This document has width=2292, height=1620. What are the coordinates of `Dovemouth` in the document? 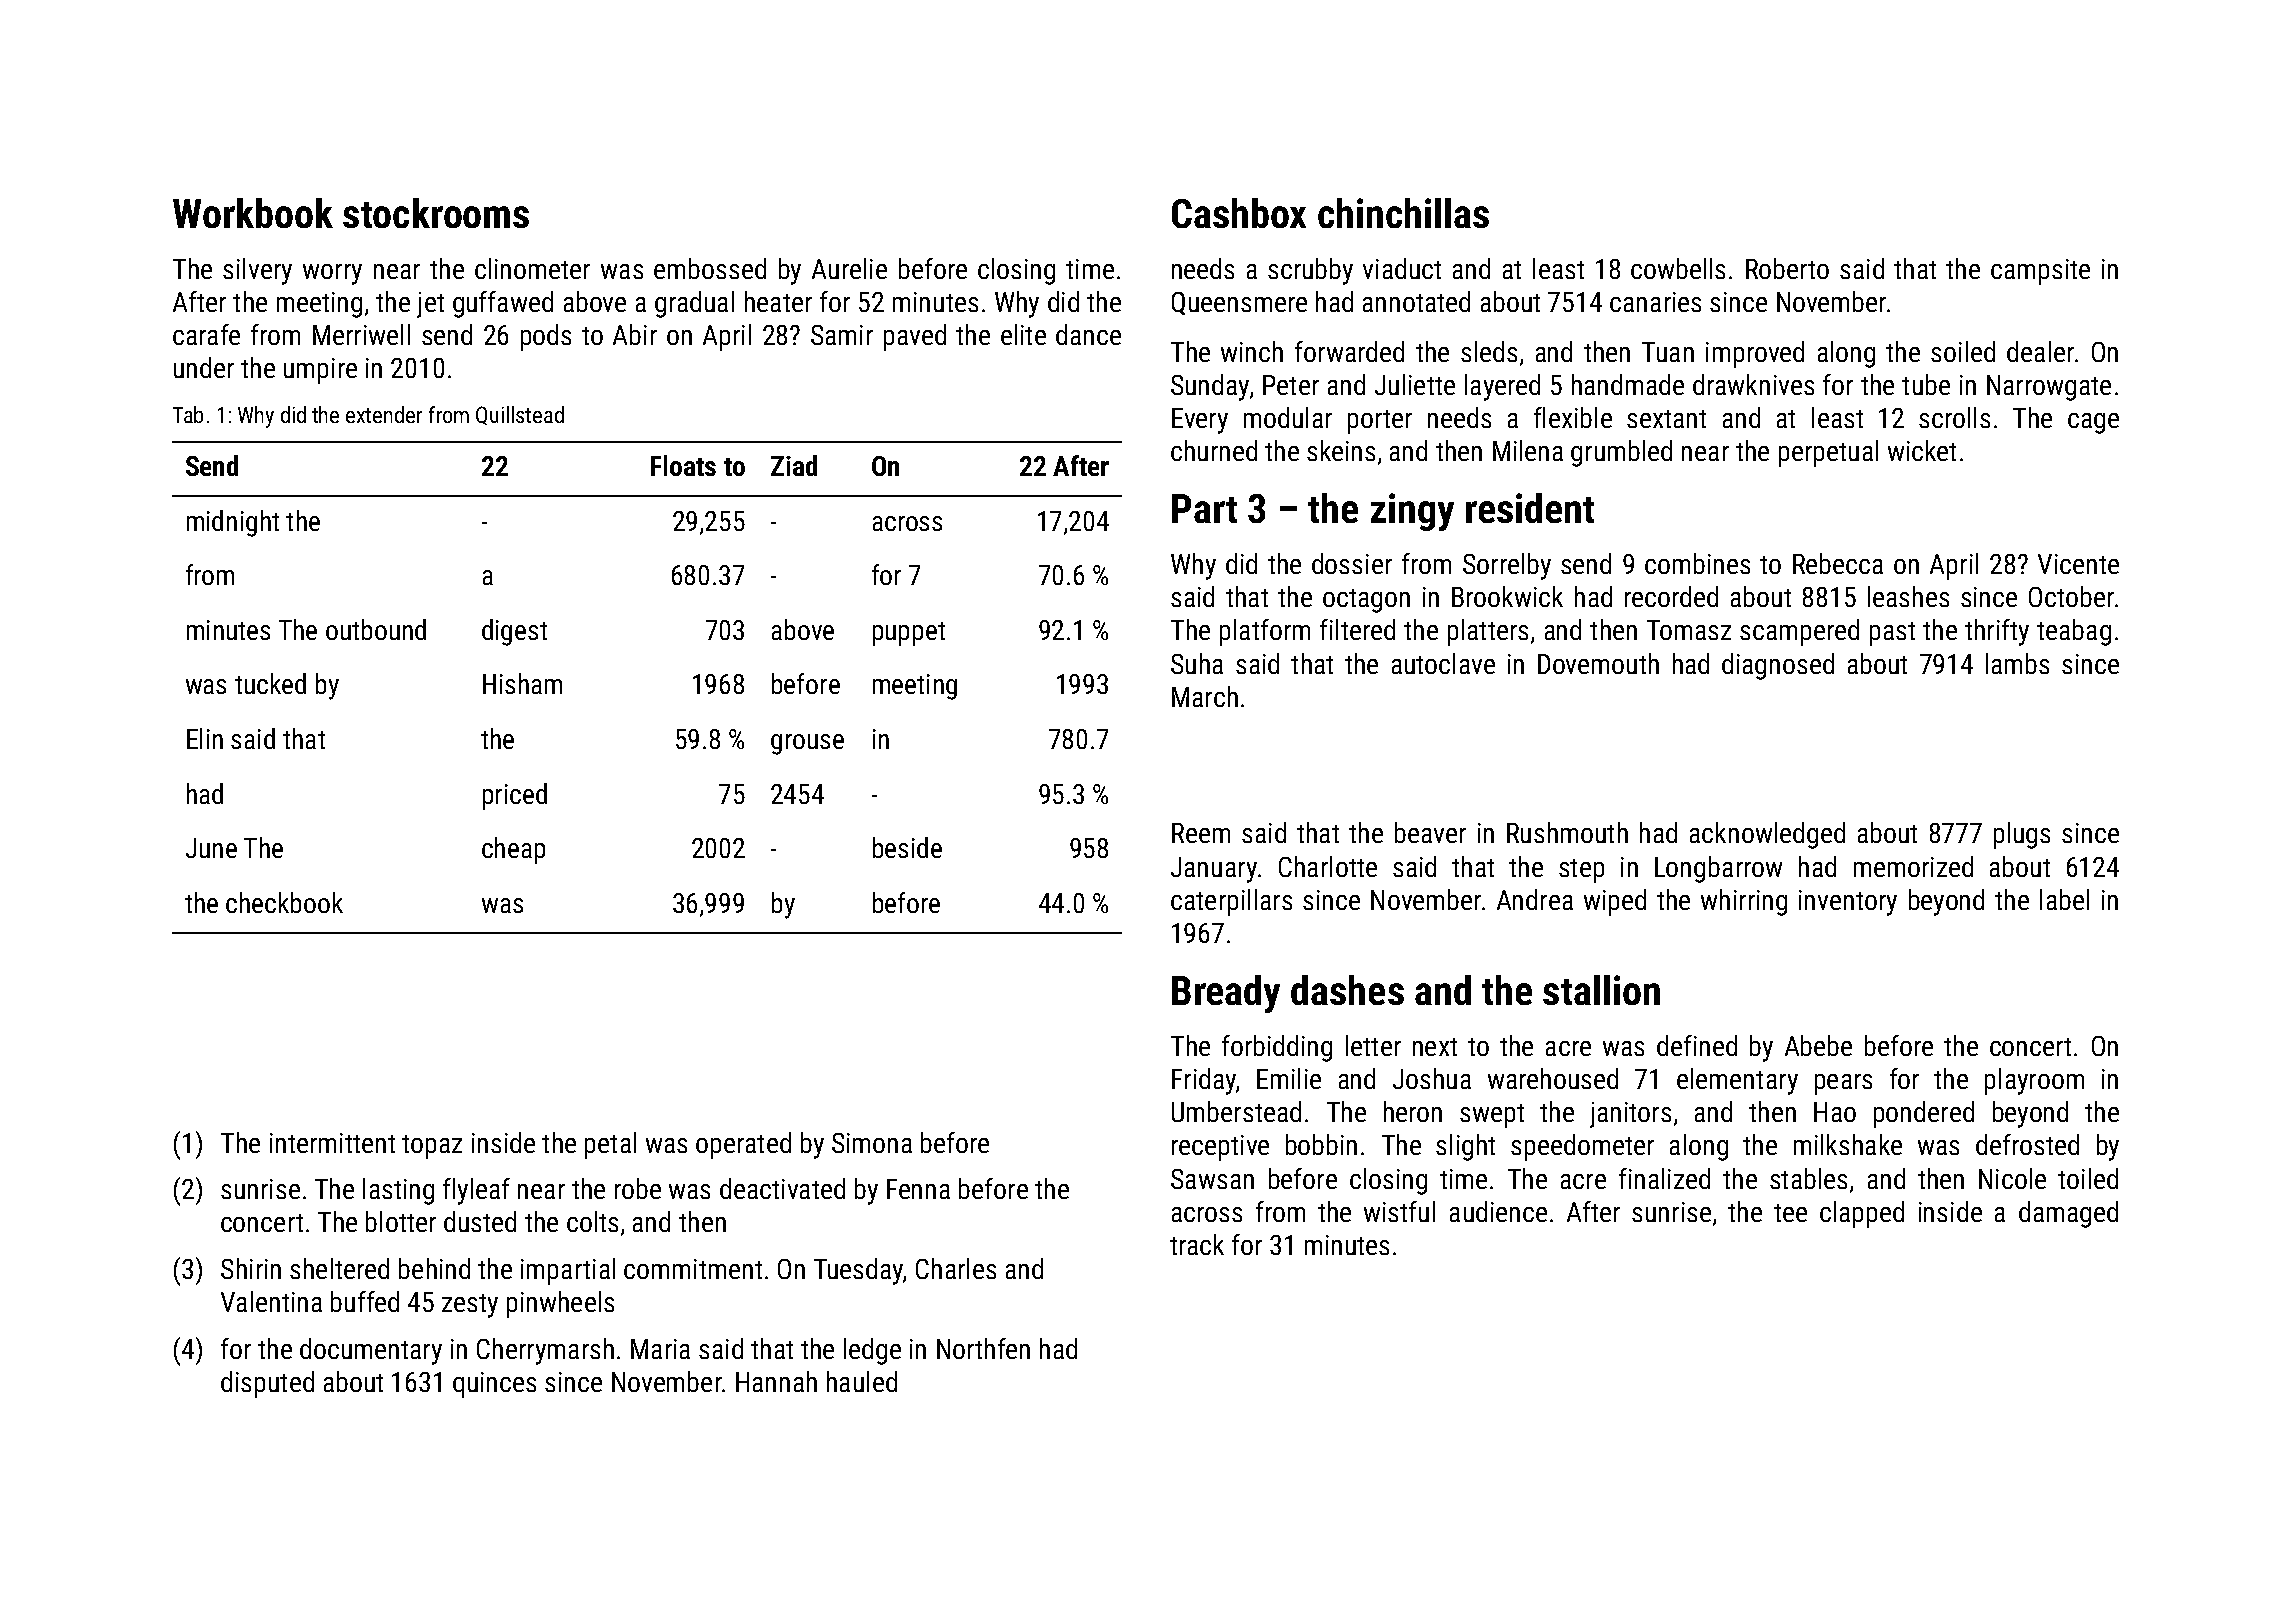 It's located at (1598, 663).
